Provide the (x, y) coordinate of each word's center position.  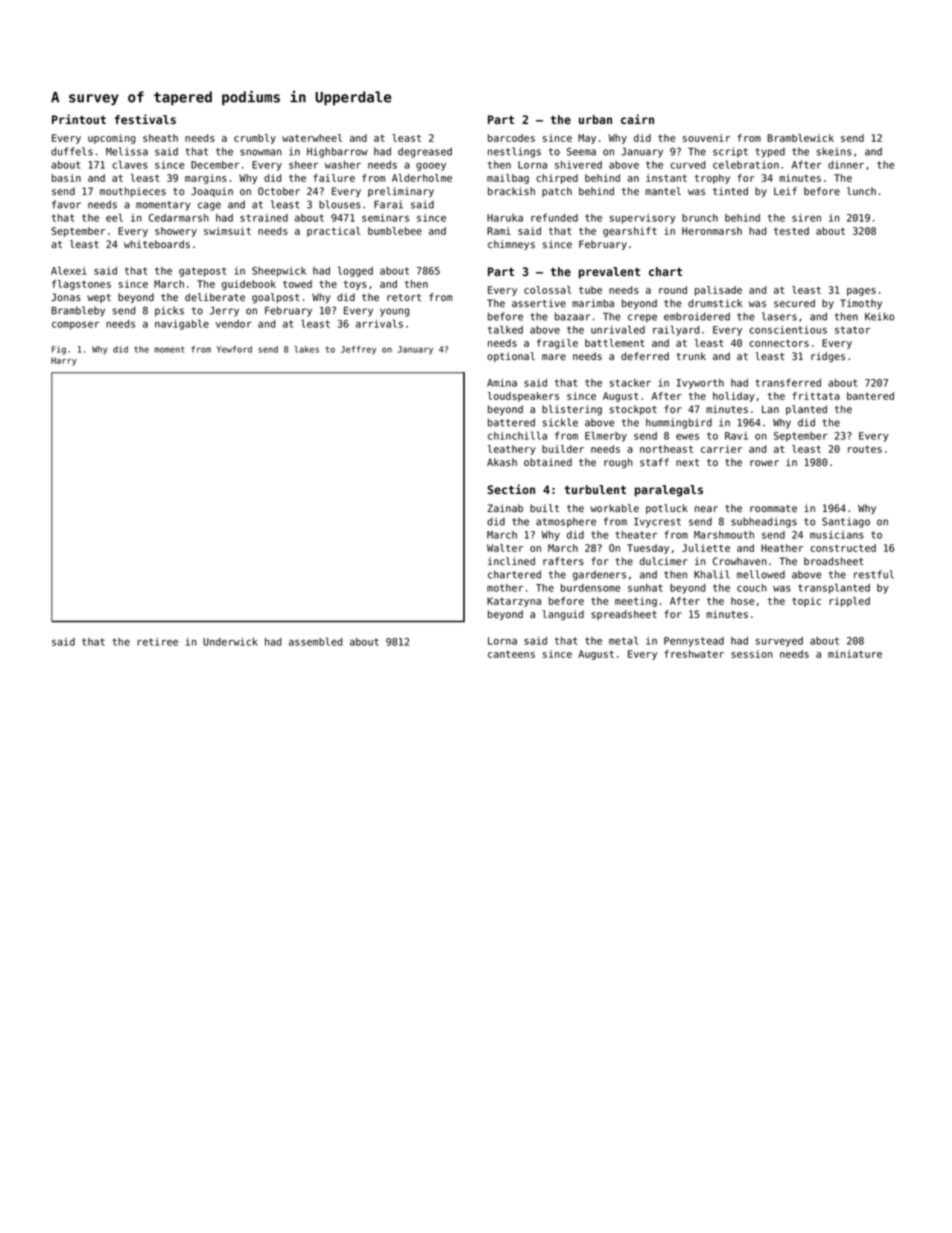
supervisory (643, 219)
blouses (340, 204)
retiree (157, 642)
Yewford (234, 349)
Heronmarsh (712, 231)
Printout (79, 119)
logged (355, 271)
